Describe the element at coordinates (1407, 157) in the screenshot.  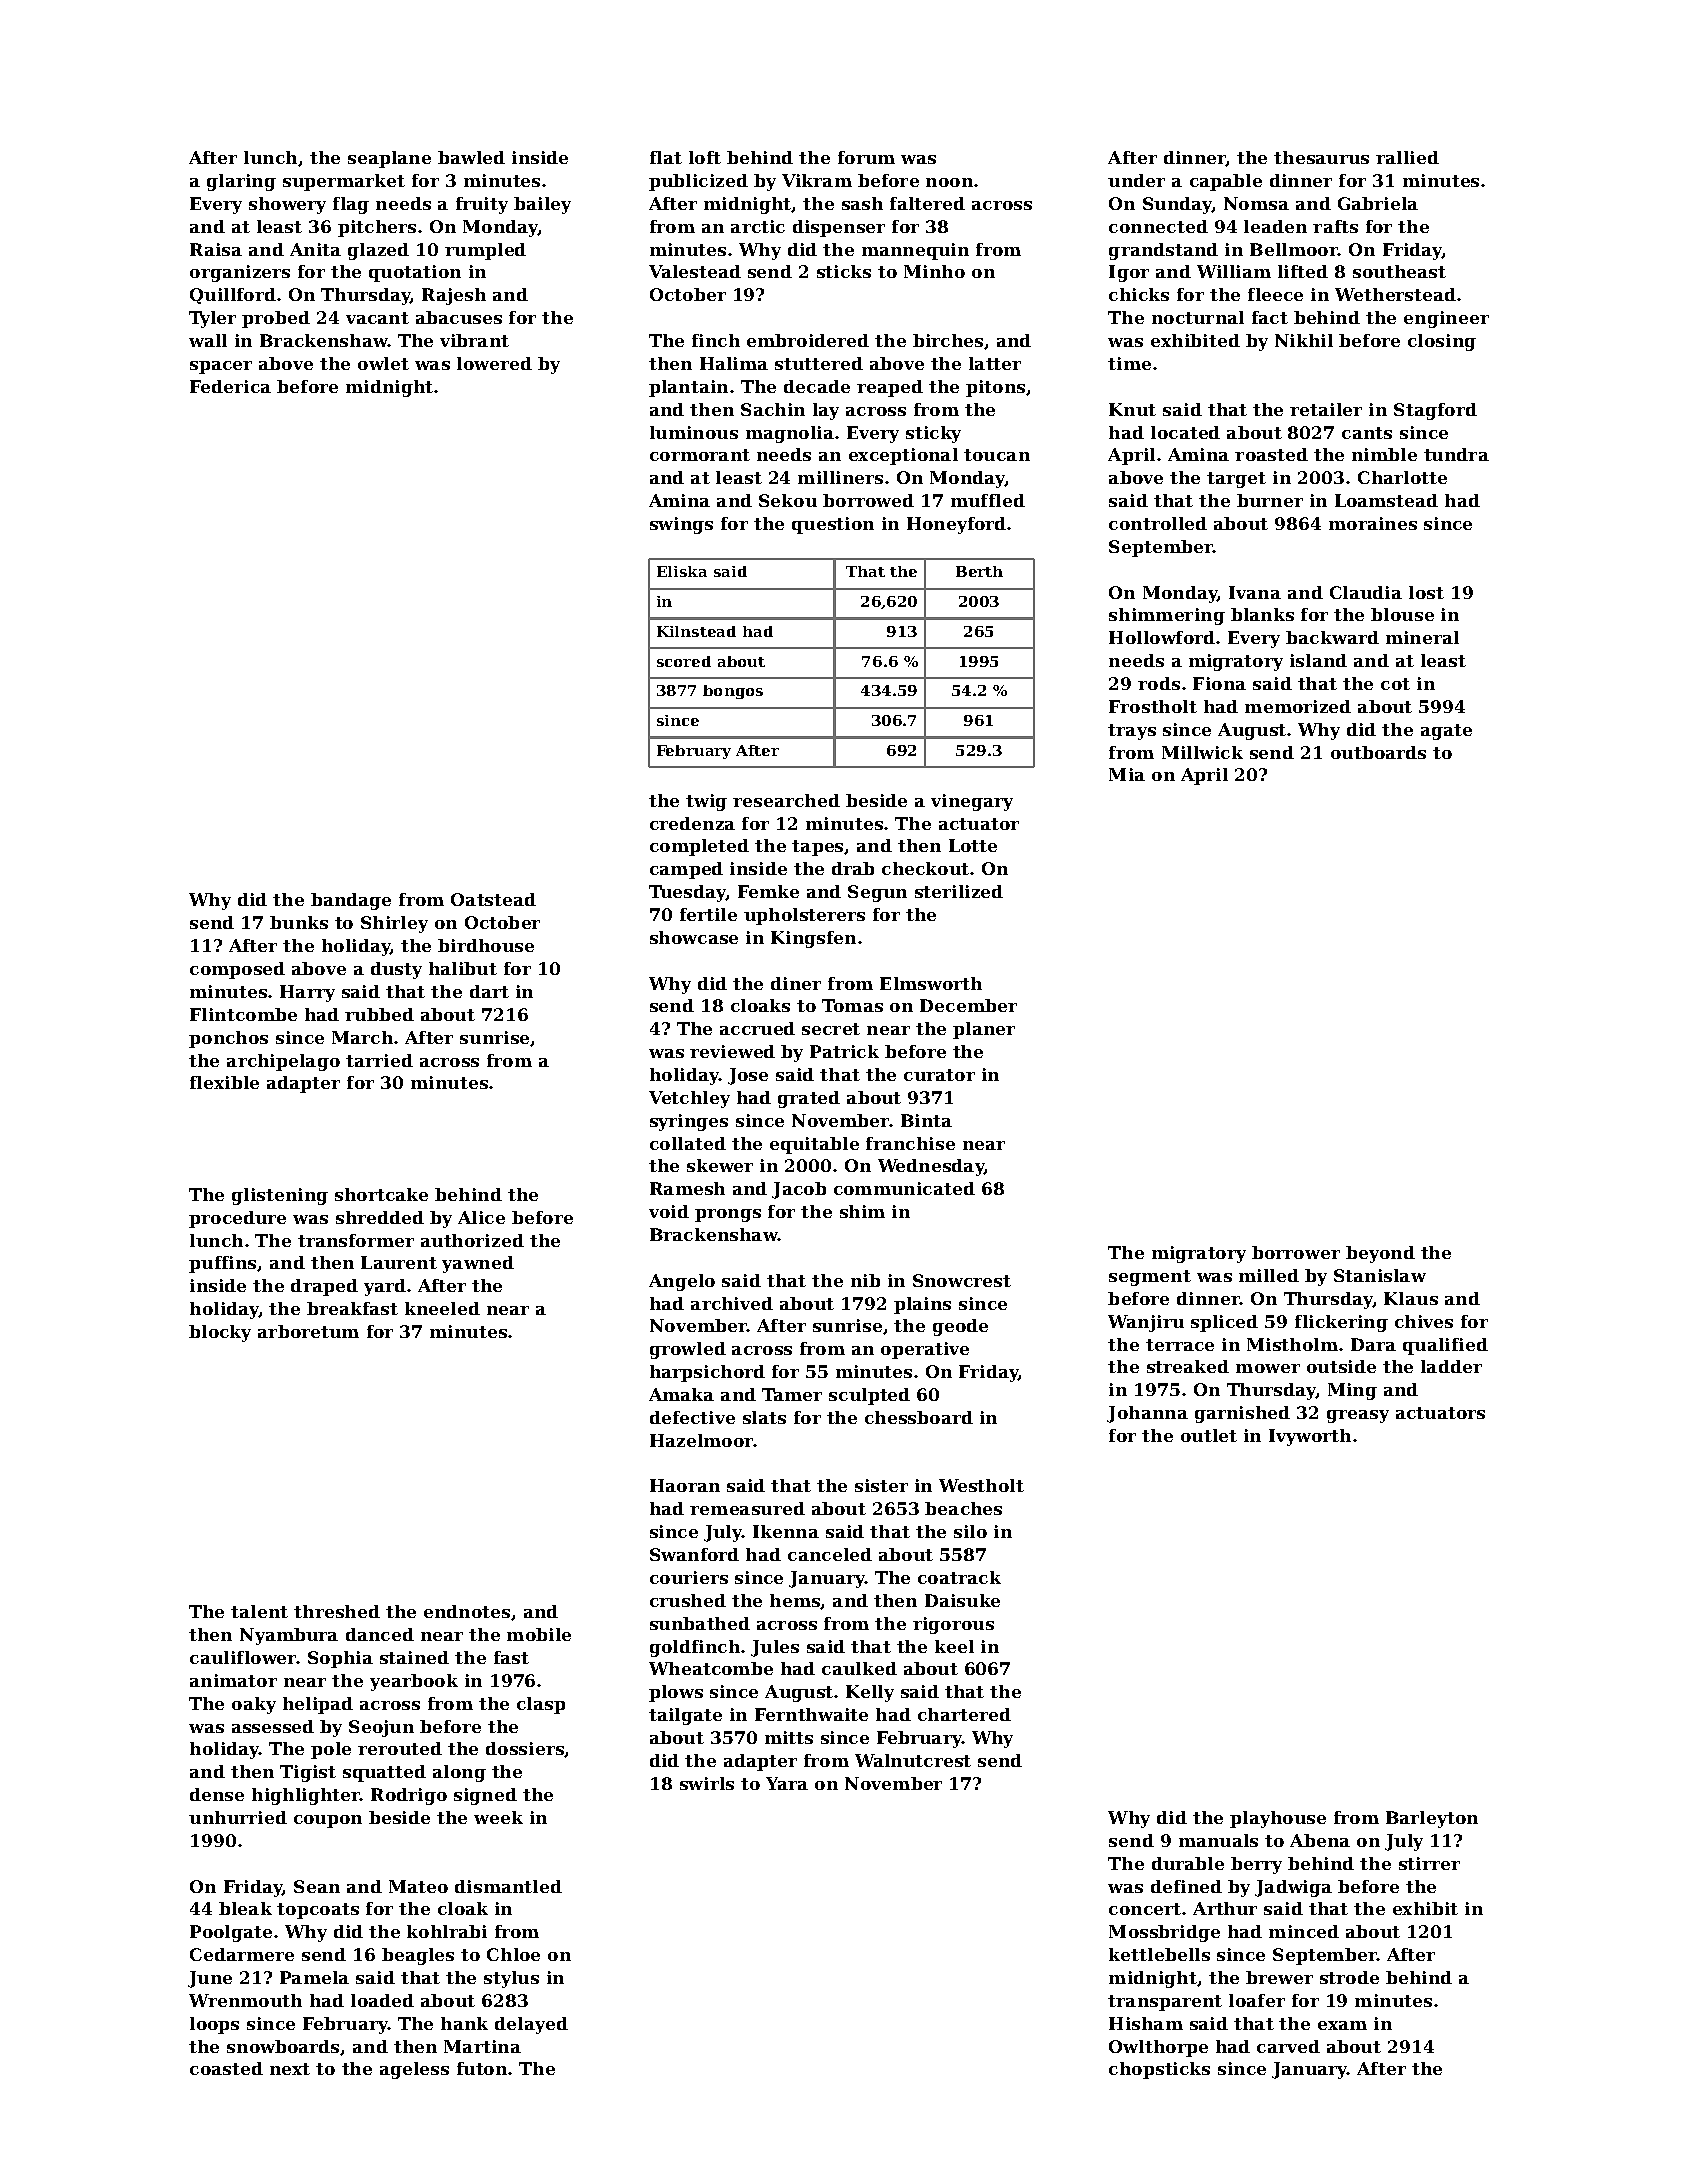
I see `rallied` at that location.
